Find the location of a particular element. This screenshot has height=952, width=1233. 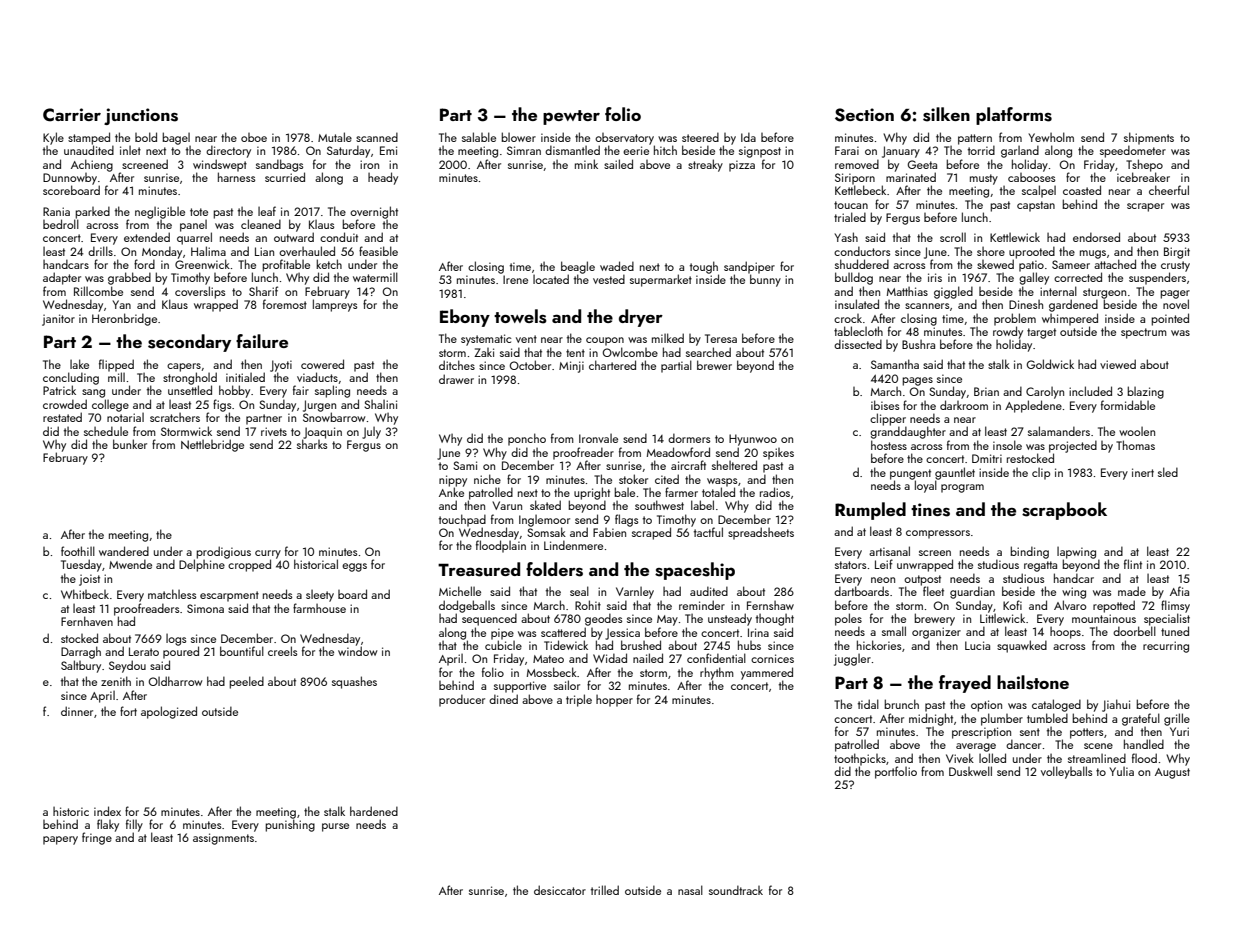

pewter is located at coordinates (571, 117).
